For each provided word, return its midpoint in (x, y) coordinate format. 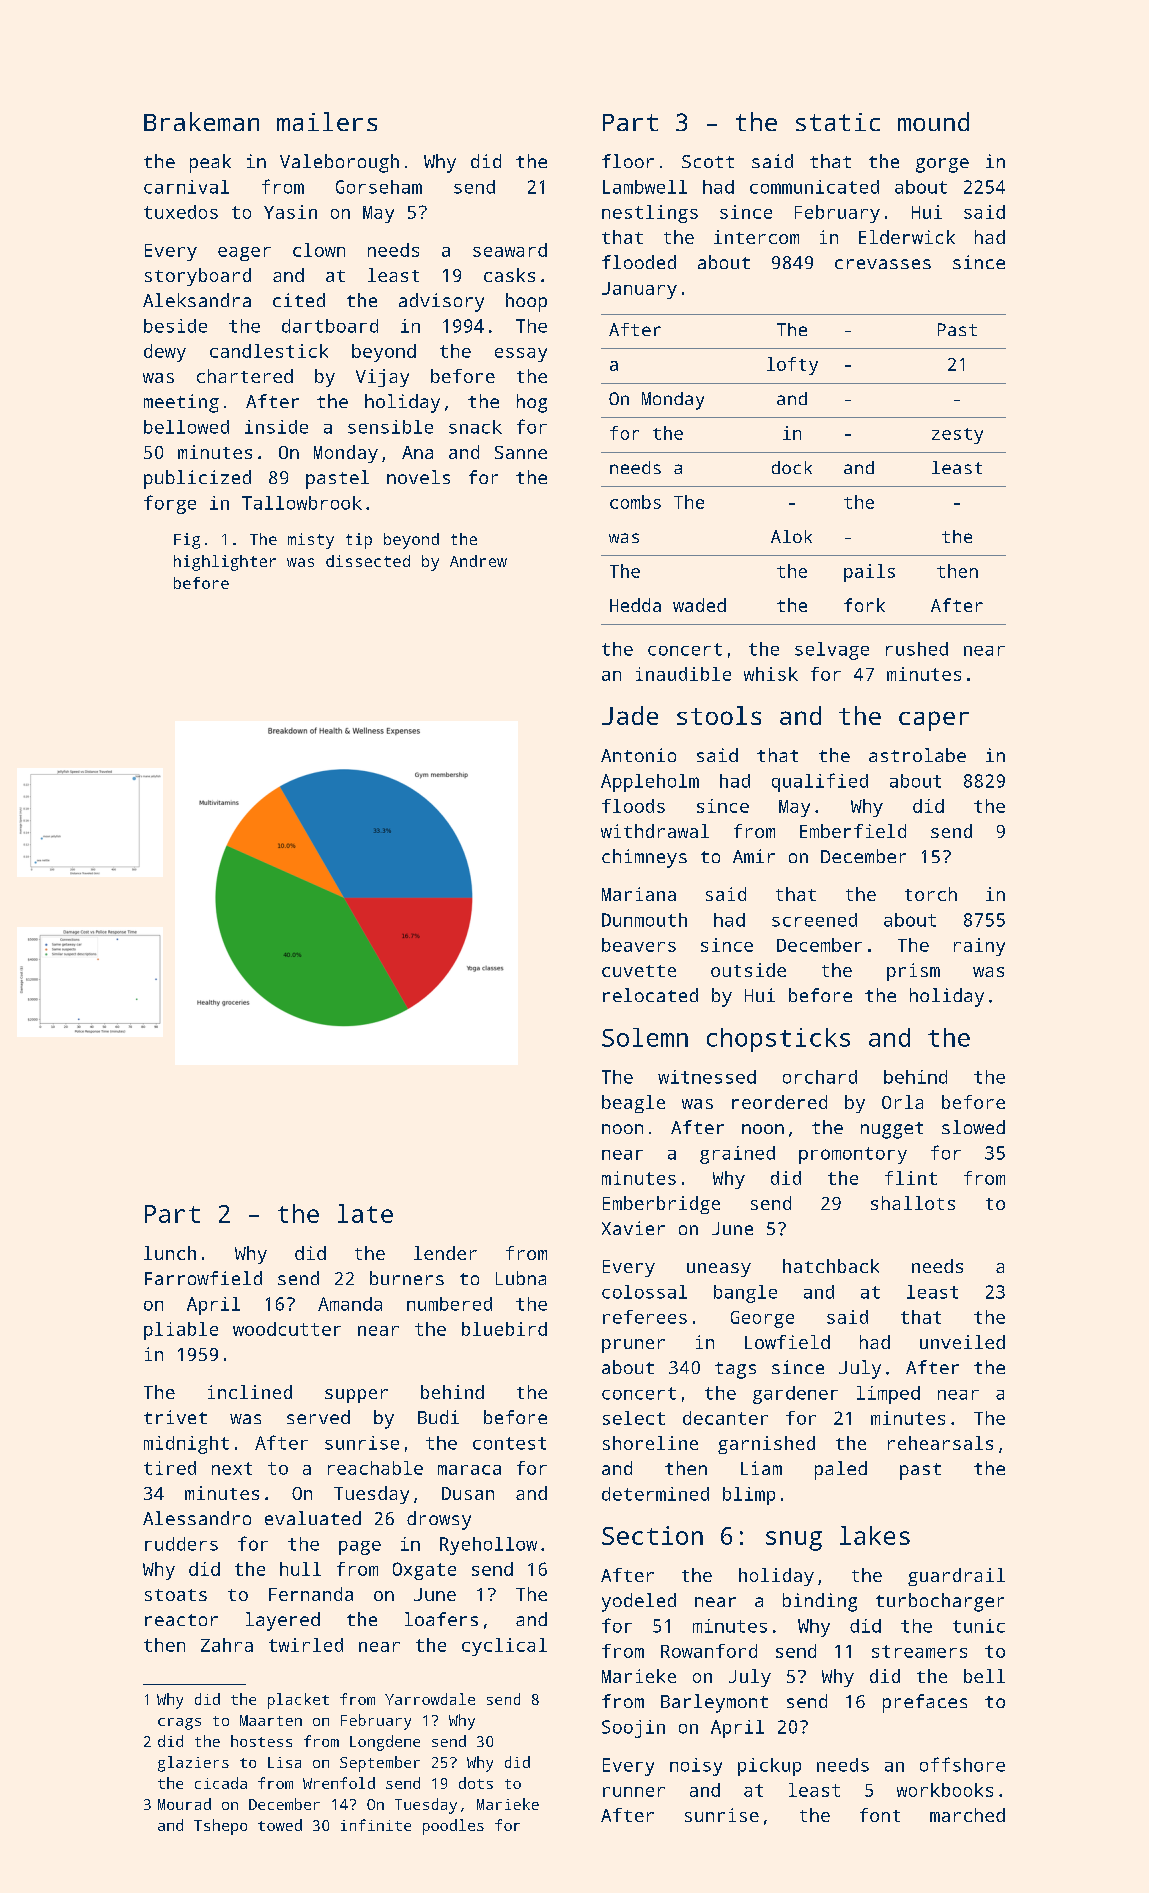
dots (476, 1783)
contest (509, 1443)
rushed (917, 649)
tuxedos (181, 212)
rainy (979, 947)
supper (356, 1396)
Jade (630, 715)
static (838, 122)
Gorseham (379, 187)
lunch (170, 1253)
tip (359, 541)
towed (280, 1825)
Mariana (639, 894)
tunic (979, 1626)
